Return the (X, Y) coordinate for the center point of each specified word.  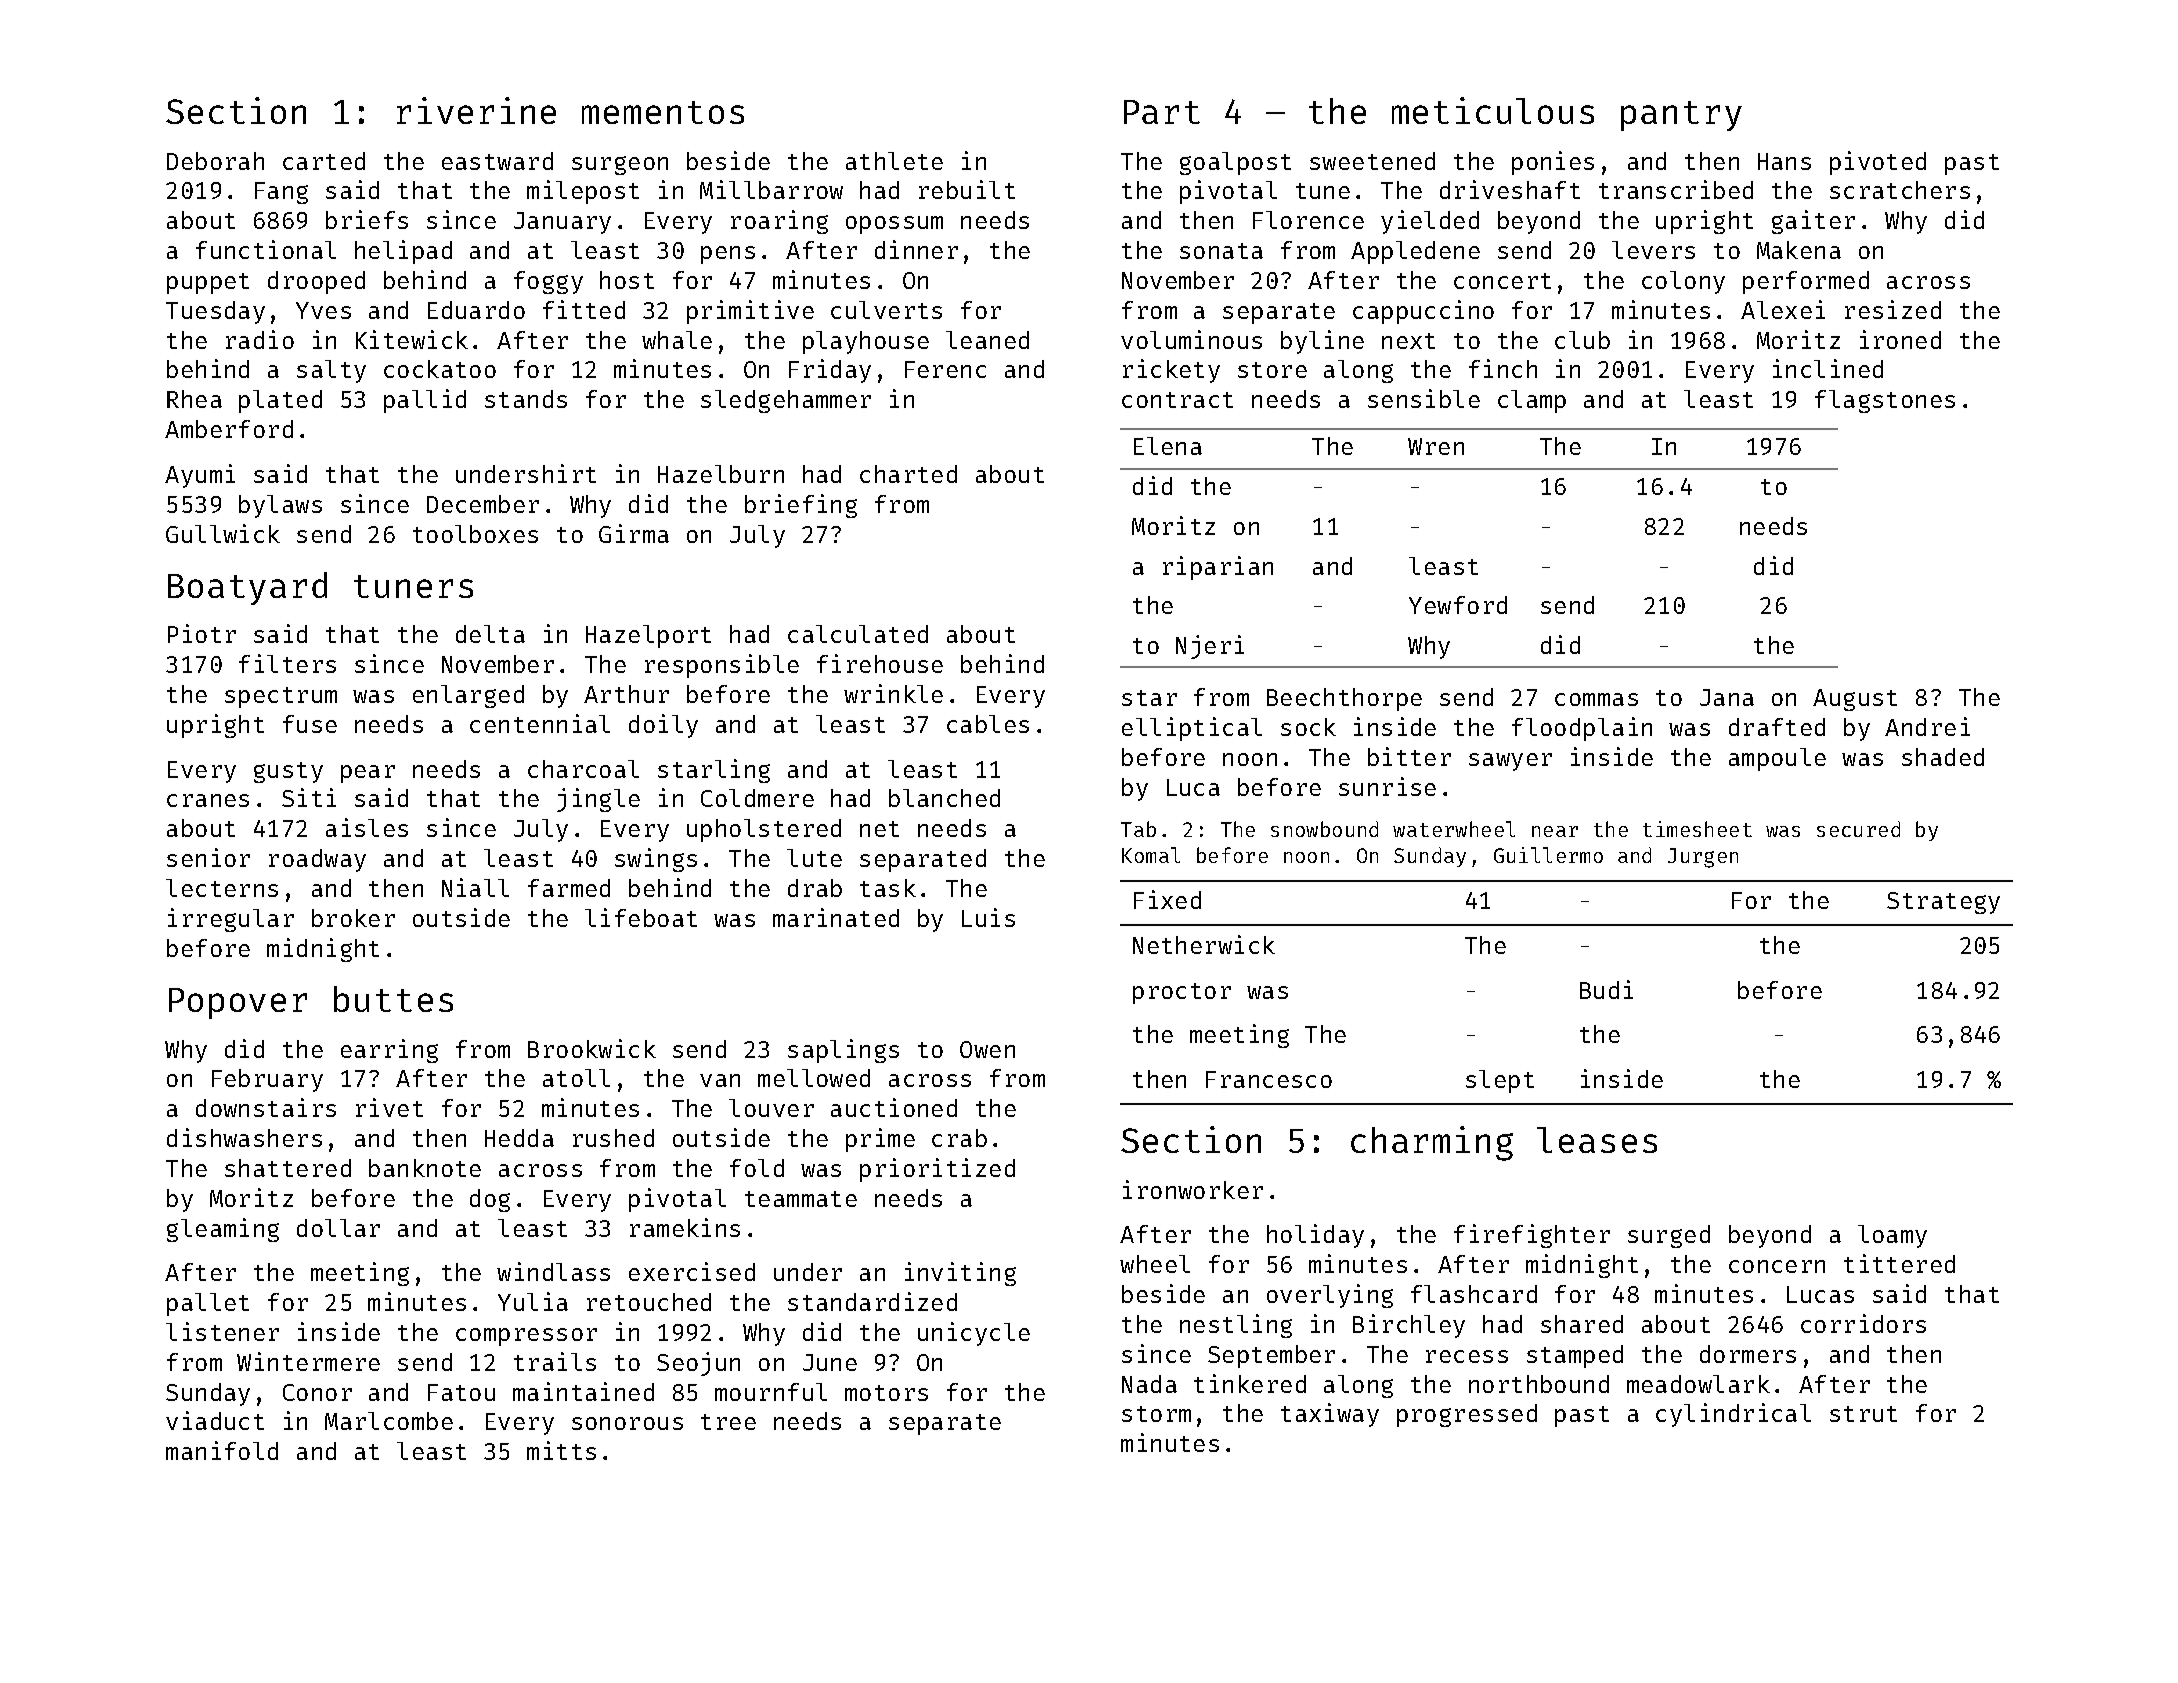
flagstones (1885, 401)
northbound (1539, 1384)
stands (526, 399)
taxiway (1330, 1415)
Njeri (1210, 647)
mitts (561, 1450)
